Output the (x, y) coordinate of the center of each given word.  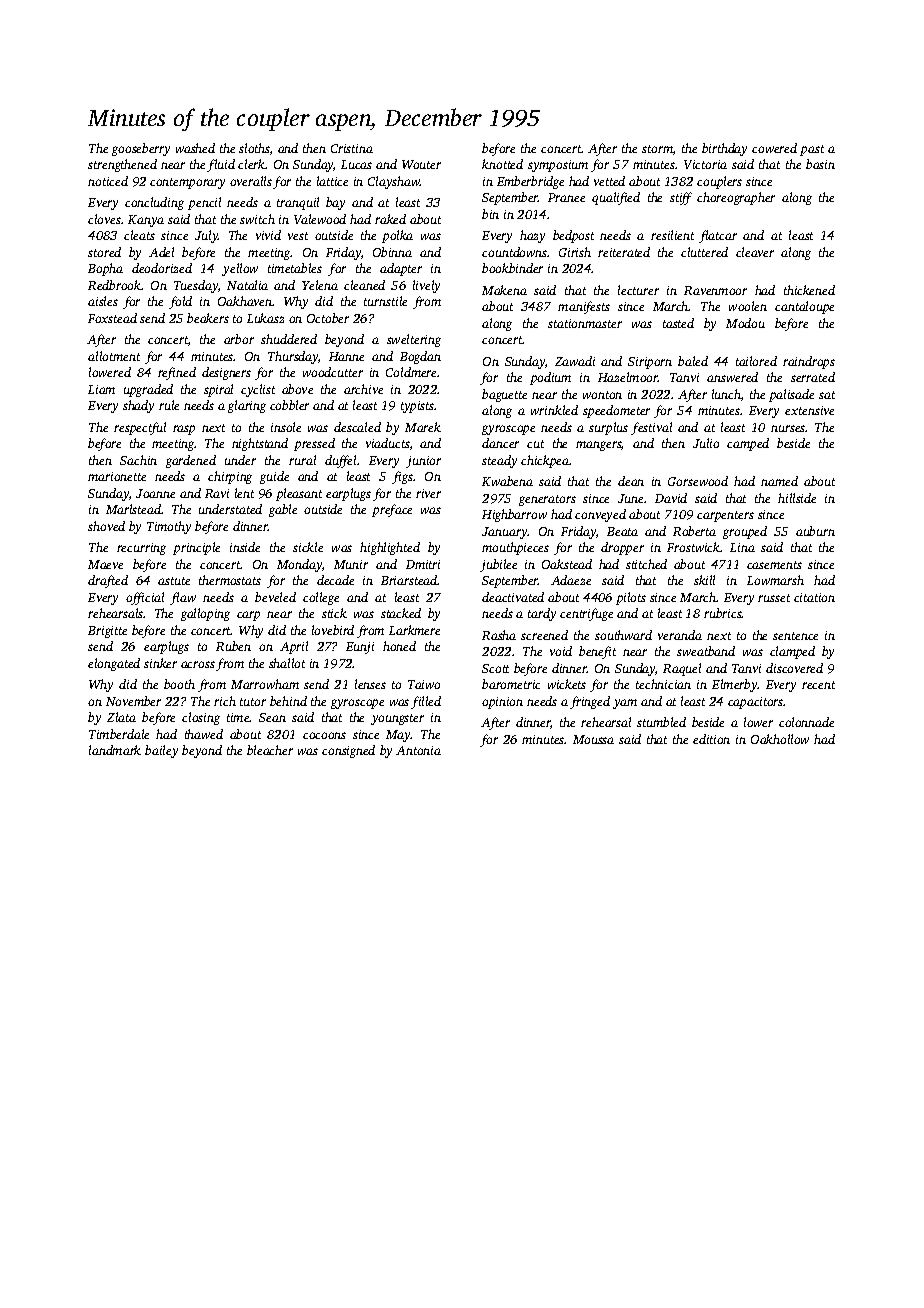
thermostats (230, 580)
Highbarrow (514, 515)
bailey (161, 751)
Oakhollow (780, 739)
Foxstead (112, 318)
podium (550, 378)
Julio (706, 443)
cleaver (755, 252)
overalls (251, 181)
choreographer (736, 198)
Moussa (593, 739)
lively (426, 286)
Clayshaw (394, 182)
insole (286, 427)
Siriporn (650, 363)
